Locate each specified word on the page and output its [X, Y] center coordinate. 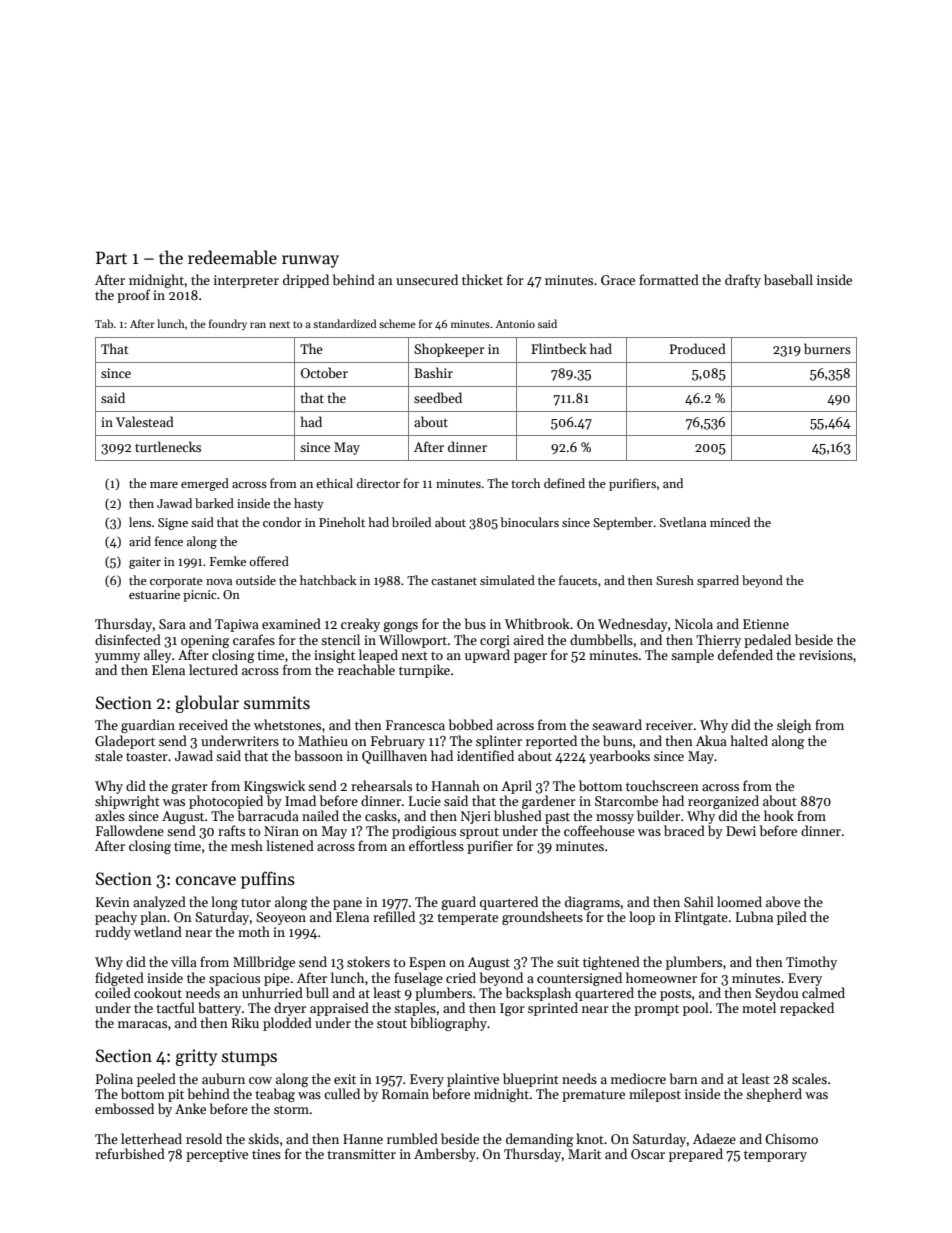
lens [140, 522]
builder [658, 815]
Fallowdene [130, 830]
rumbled [412, 1138]
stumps [249, 1058]
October [324, 372]
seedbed [438, 397]
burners [827, 348]
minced [730, 522]
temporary [775, 1156]
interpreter [246, 281]
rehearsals [381, 785]
